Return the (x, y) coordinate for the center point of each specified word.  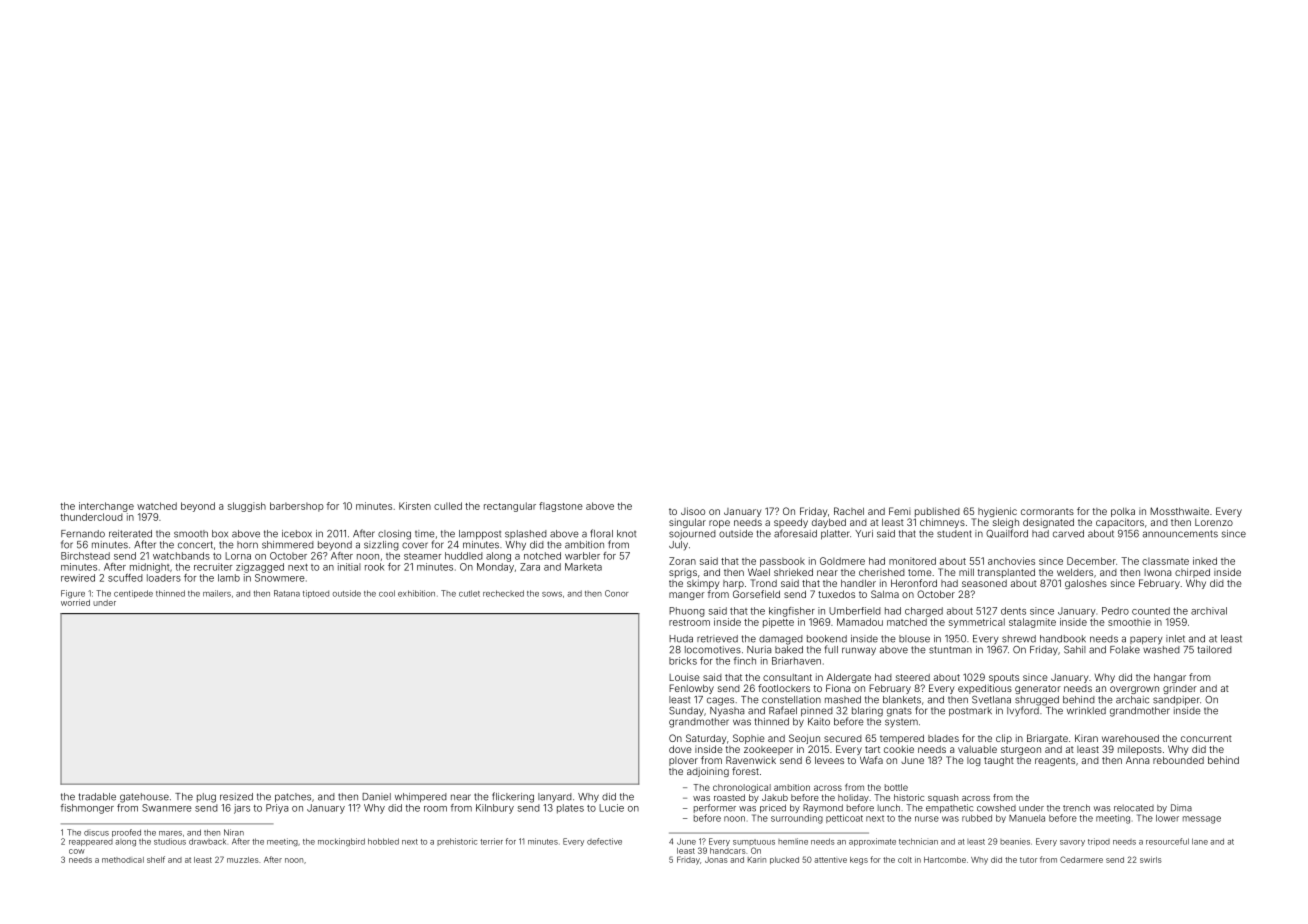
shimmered (288, 545)
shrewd (1019, 639)
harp (733, 584)
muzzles (243, 860)
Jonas (716, 860)
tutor (1028, 860)
